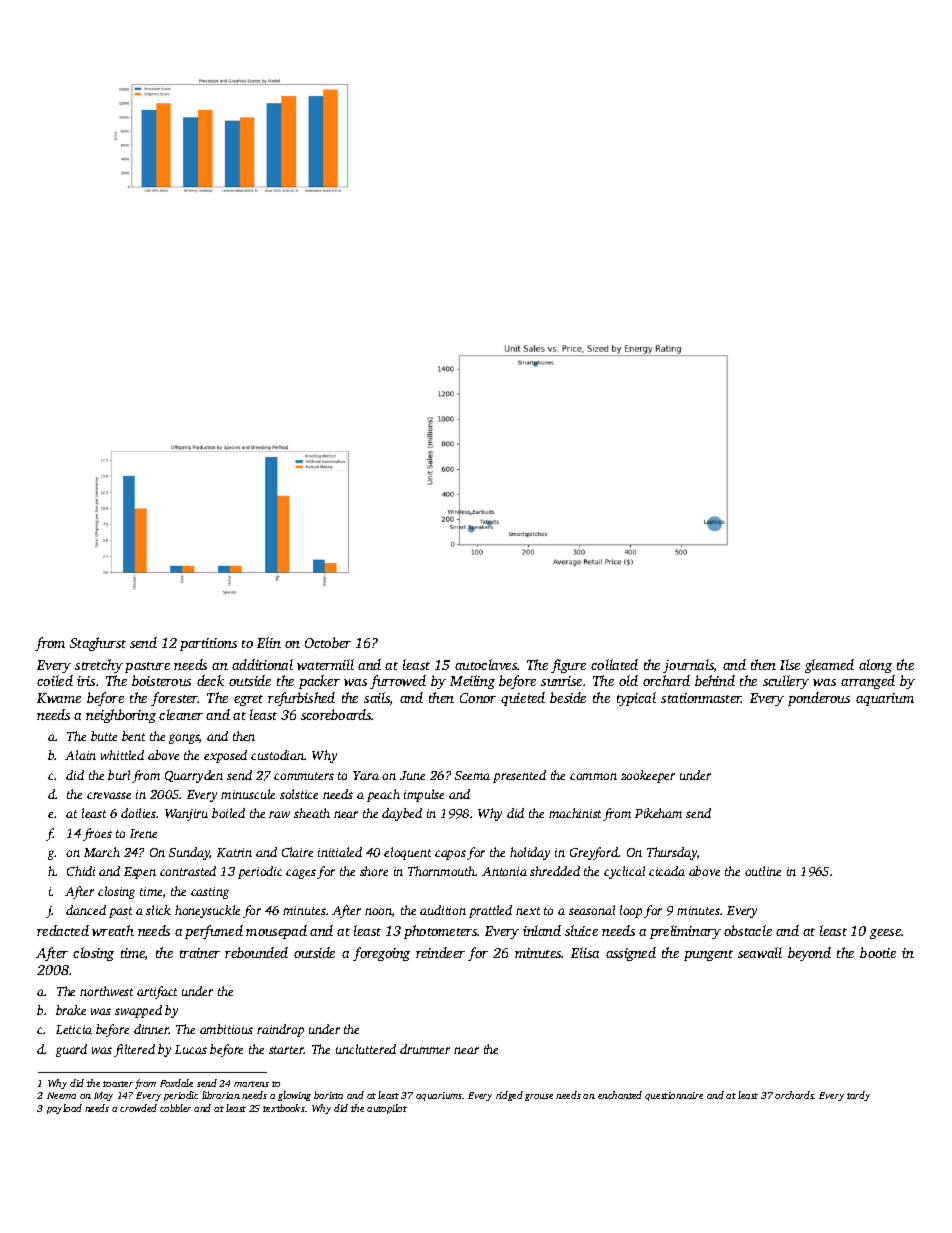  I want to click on Chidi, so click(81, 871).
